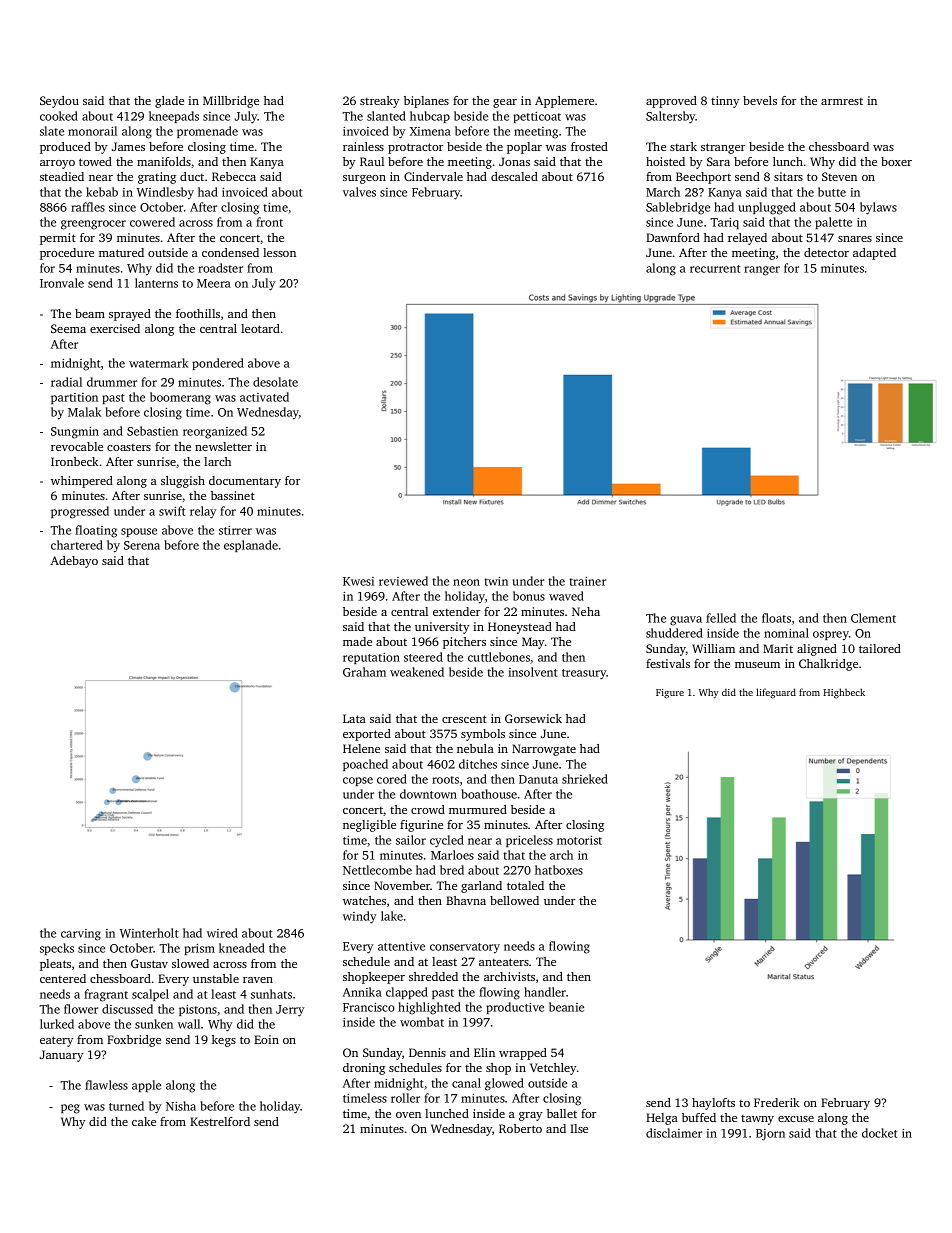 Image resolution: width=952 pixels, height=1233 pixels. I want to click on carving, so click(81, 935).
